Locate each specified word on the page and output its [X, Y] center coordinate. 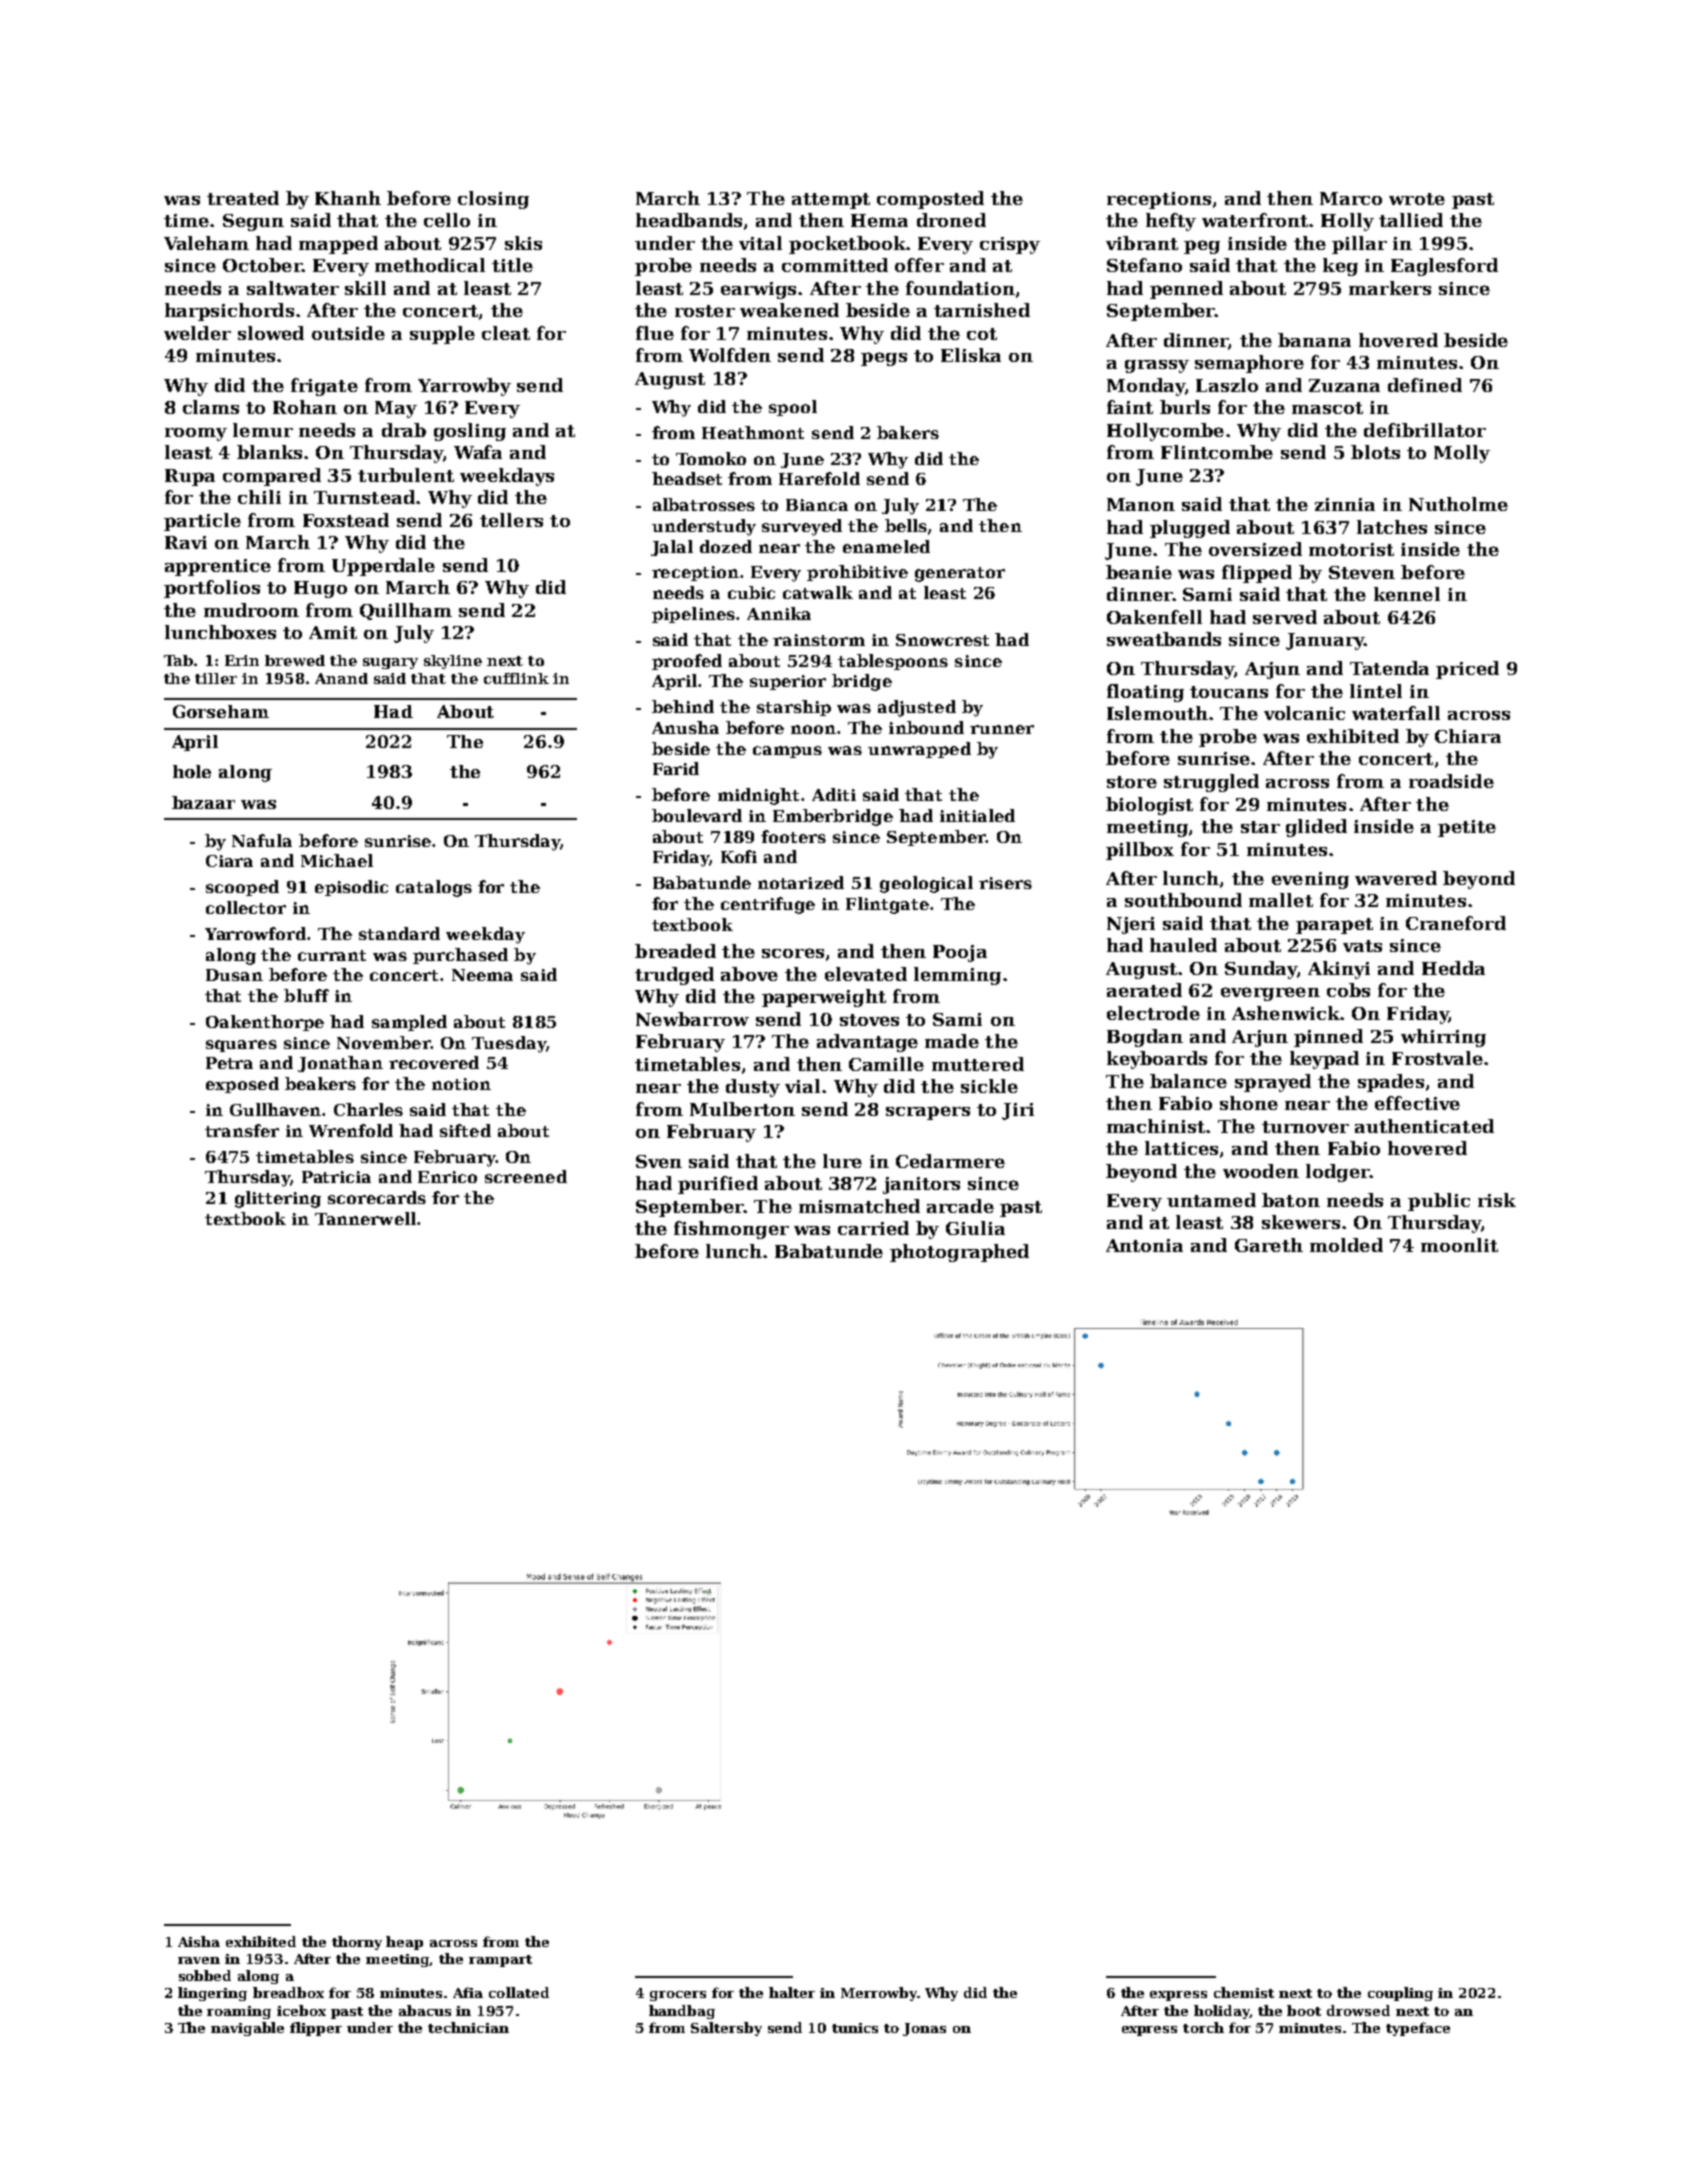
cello [447, 220]
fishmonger [731, 1230]
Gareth [1269, 1245]
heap [404, 1943]
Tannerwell [365, 1218]
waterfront [1255, 220]
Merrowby [879, 1994]
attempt [831, 201]
